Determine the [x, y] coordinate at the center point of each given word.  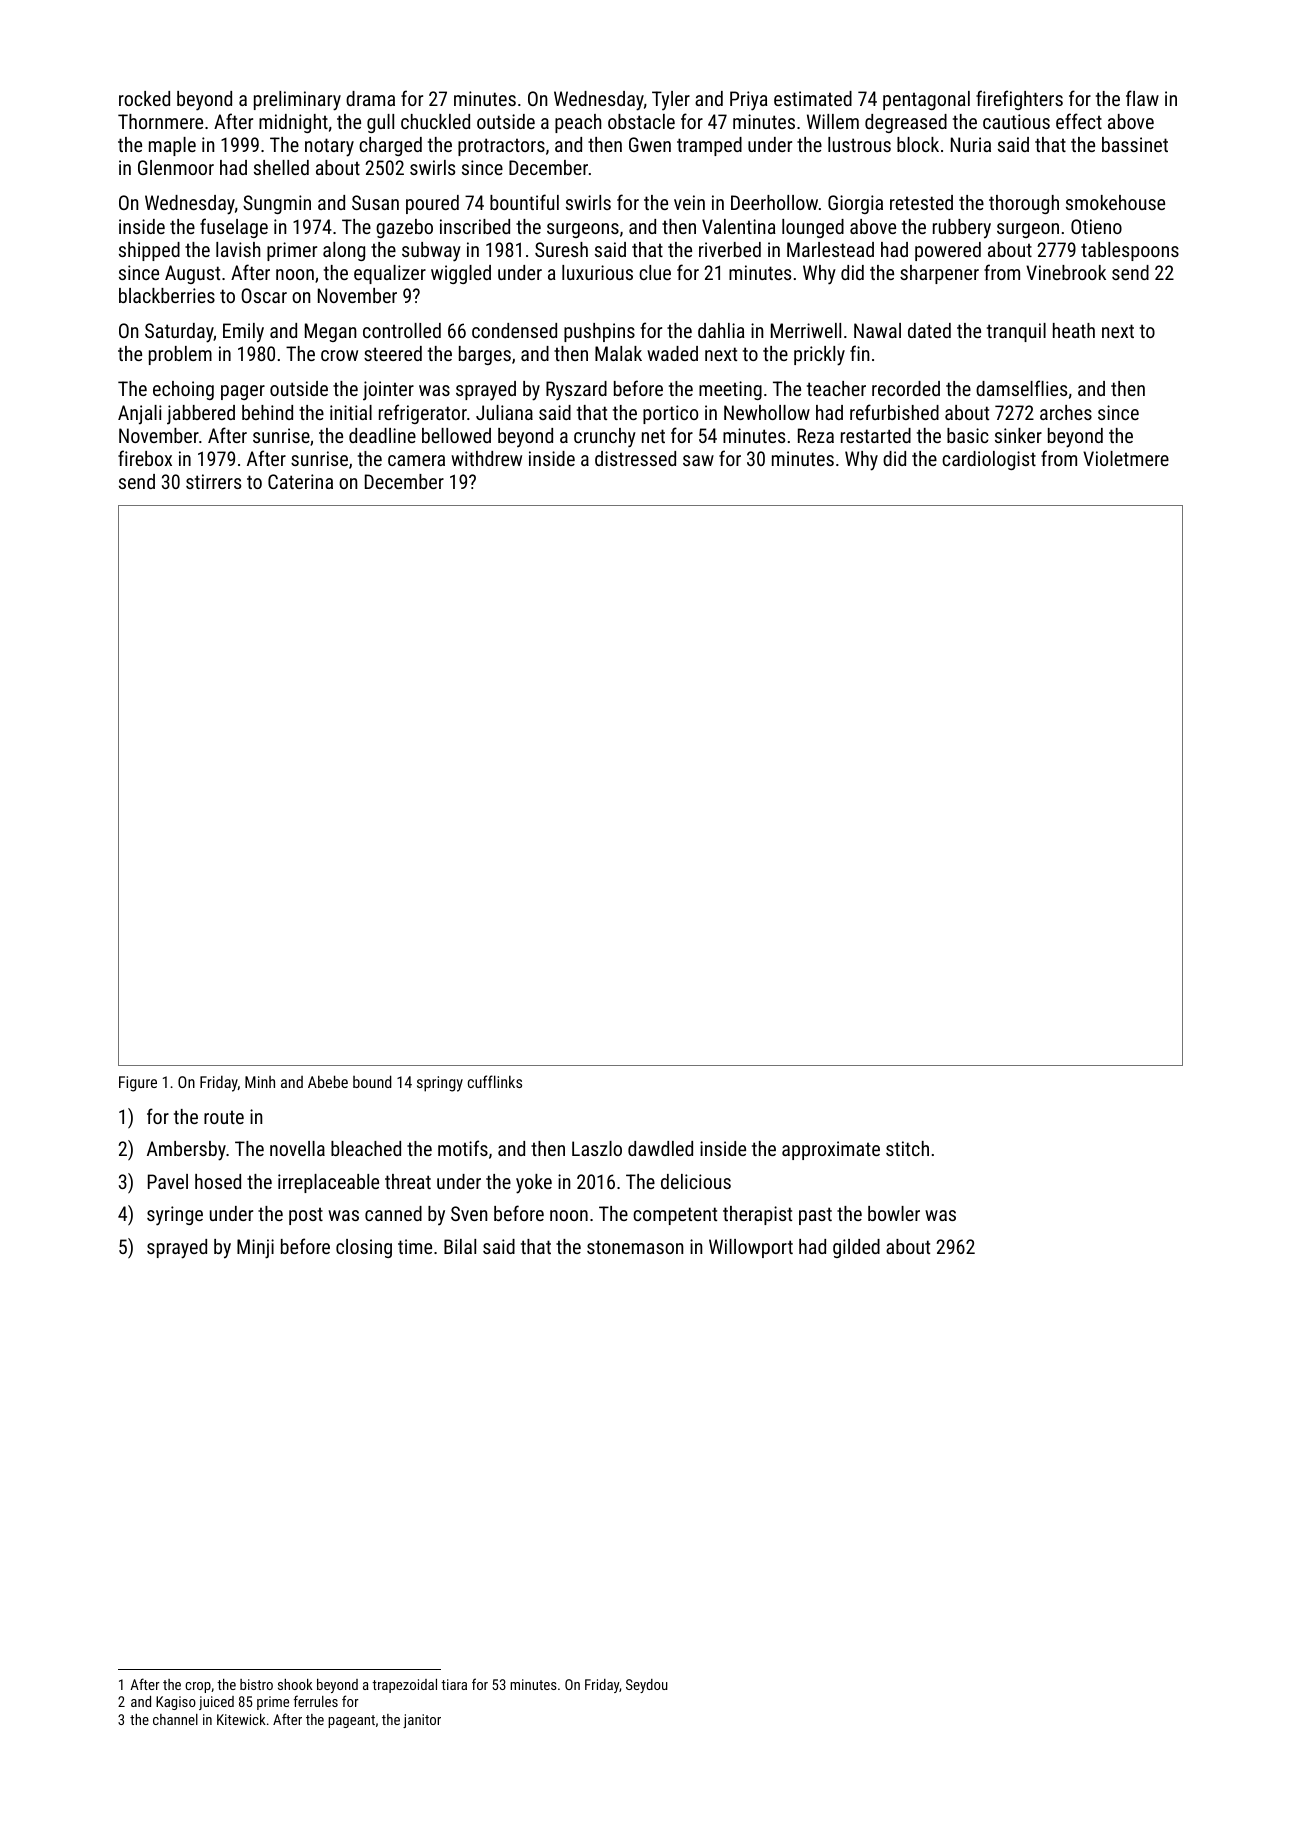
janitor [422, 1721]
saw [698, 460]
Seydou [647, 1686]
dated [929, 330]
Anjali [140, 415]
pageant [351, 1721]
